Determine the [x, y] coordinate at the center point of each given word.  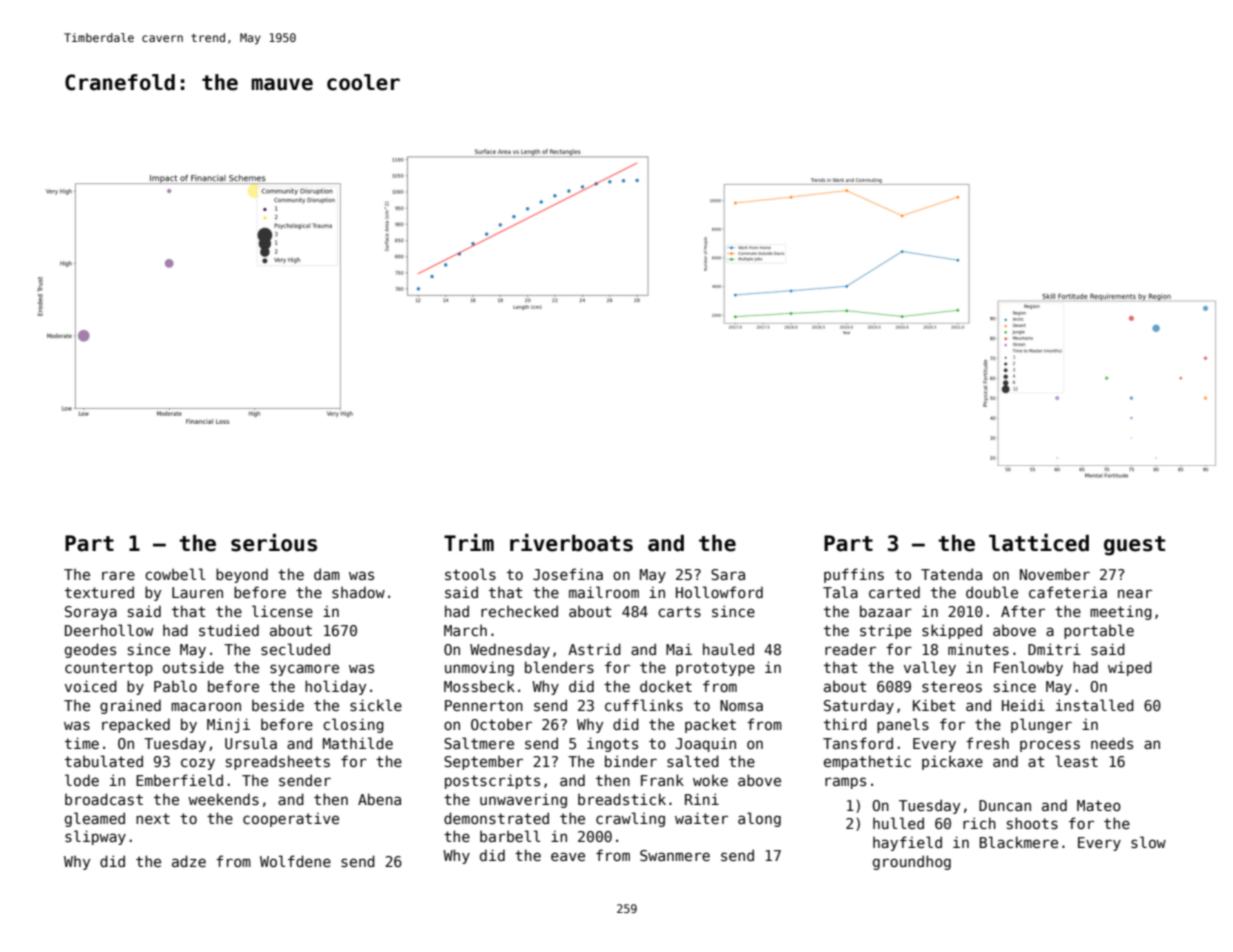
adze [189, 861]
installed [1095, 705]
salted [693, 761]
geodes [90, 650]
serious [274, 543]
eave [568, 856]
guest [1134, 546]
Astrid [594, 649]
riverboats [571, 543]
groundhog [912, 862]
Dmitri [1054, 649]
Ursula [251, 743]
